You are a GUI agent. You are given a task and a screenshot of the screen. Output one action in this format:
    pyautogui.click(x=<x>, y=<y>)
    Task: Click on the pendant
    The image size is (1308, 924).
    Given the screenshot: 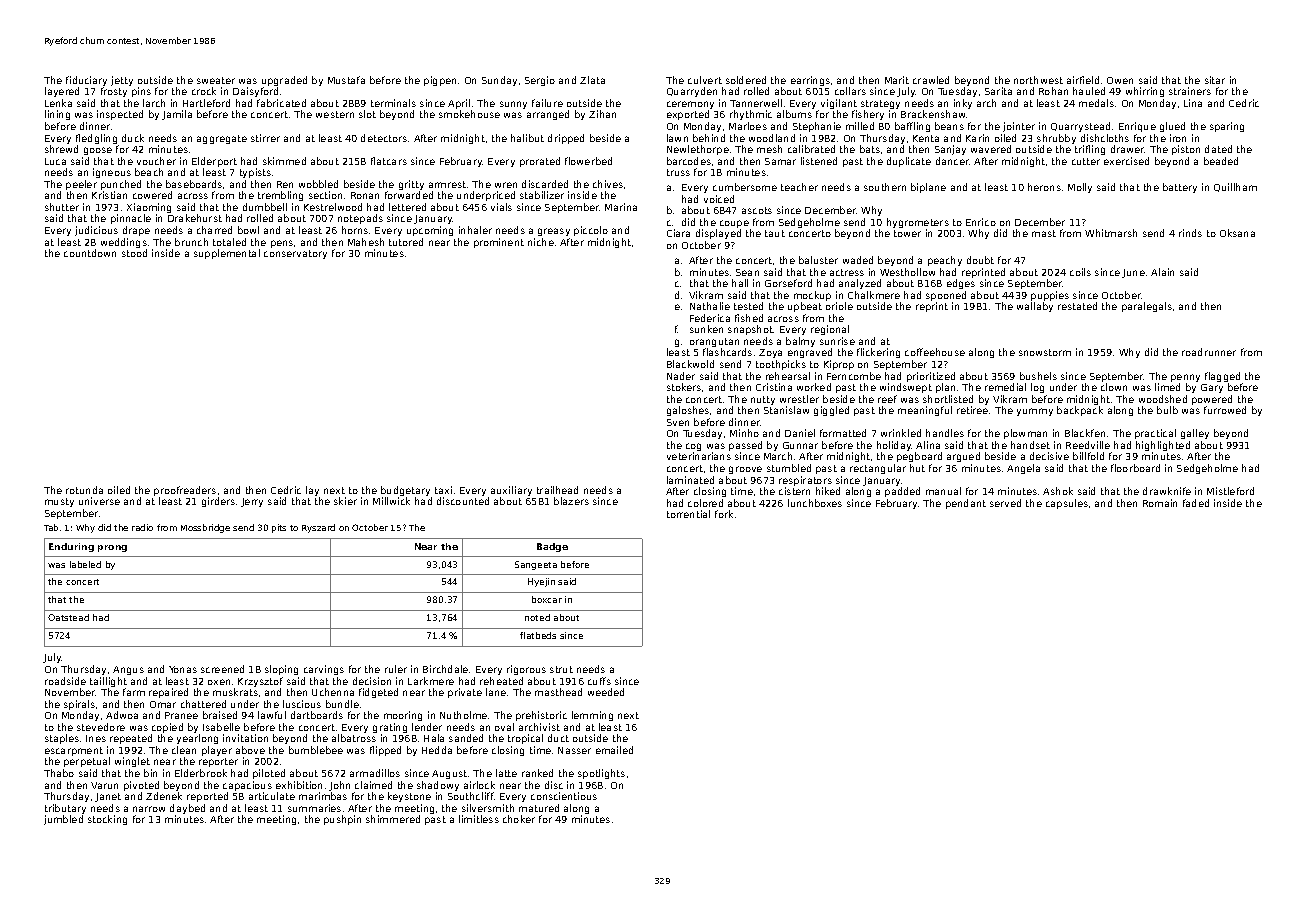 What is the action you would take?
    pyautogui.click(x=966, y=504)
